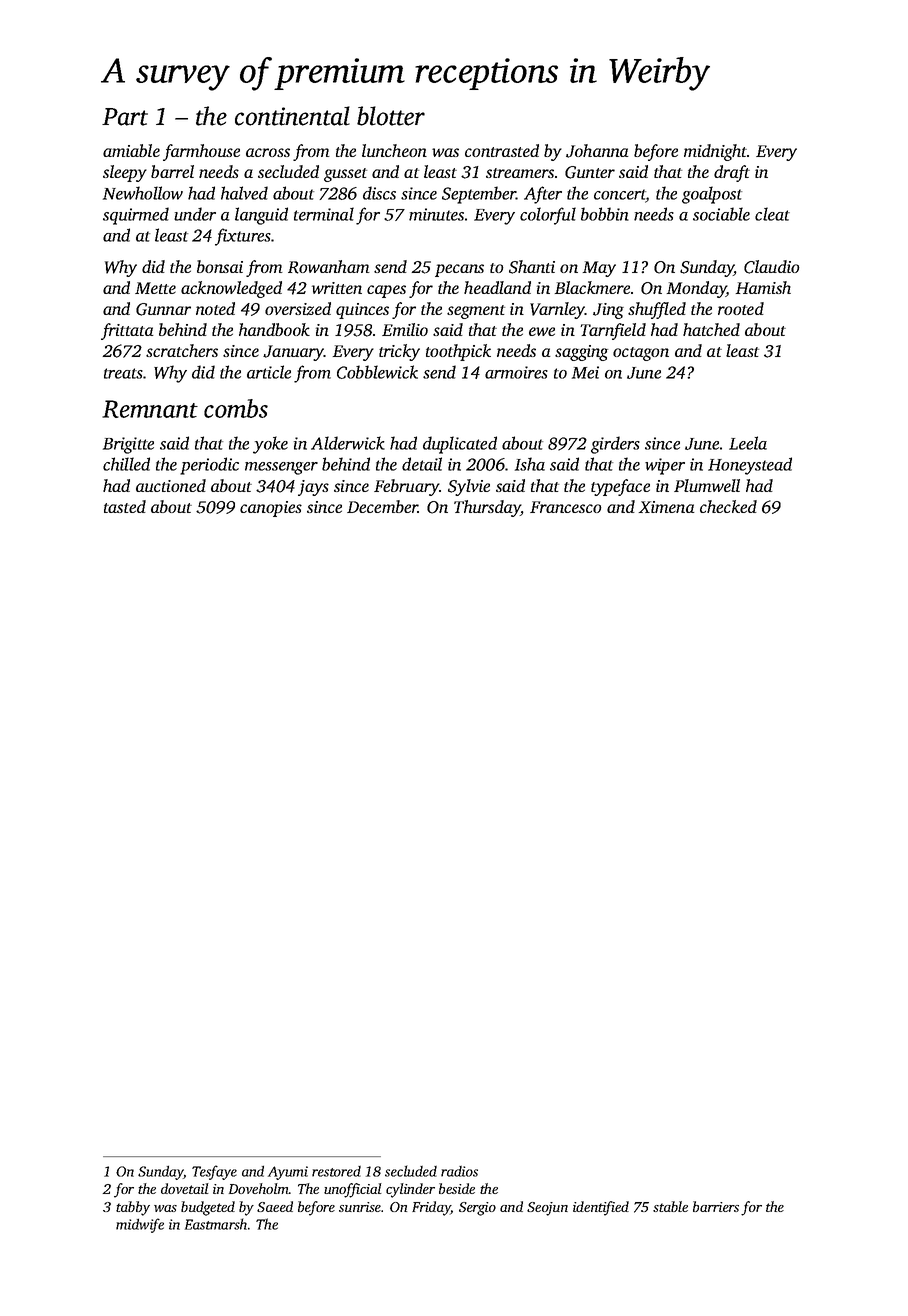 Image resolution: width=908 pixels, height=1316 pixels. I want to click on checked, so click(728, 506).
